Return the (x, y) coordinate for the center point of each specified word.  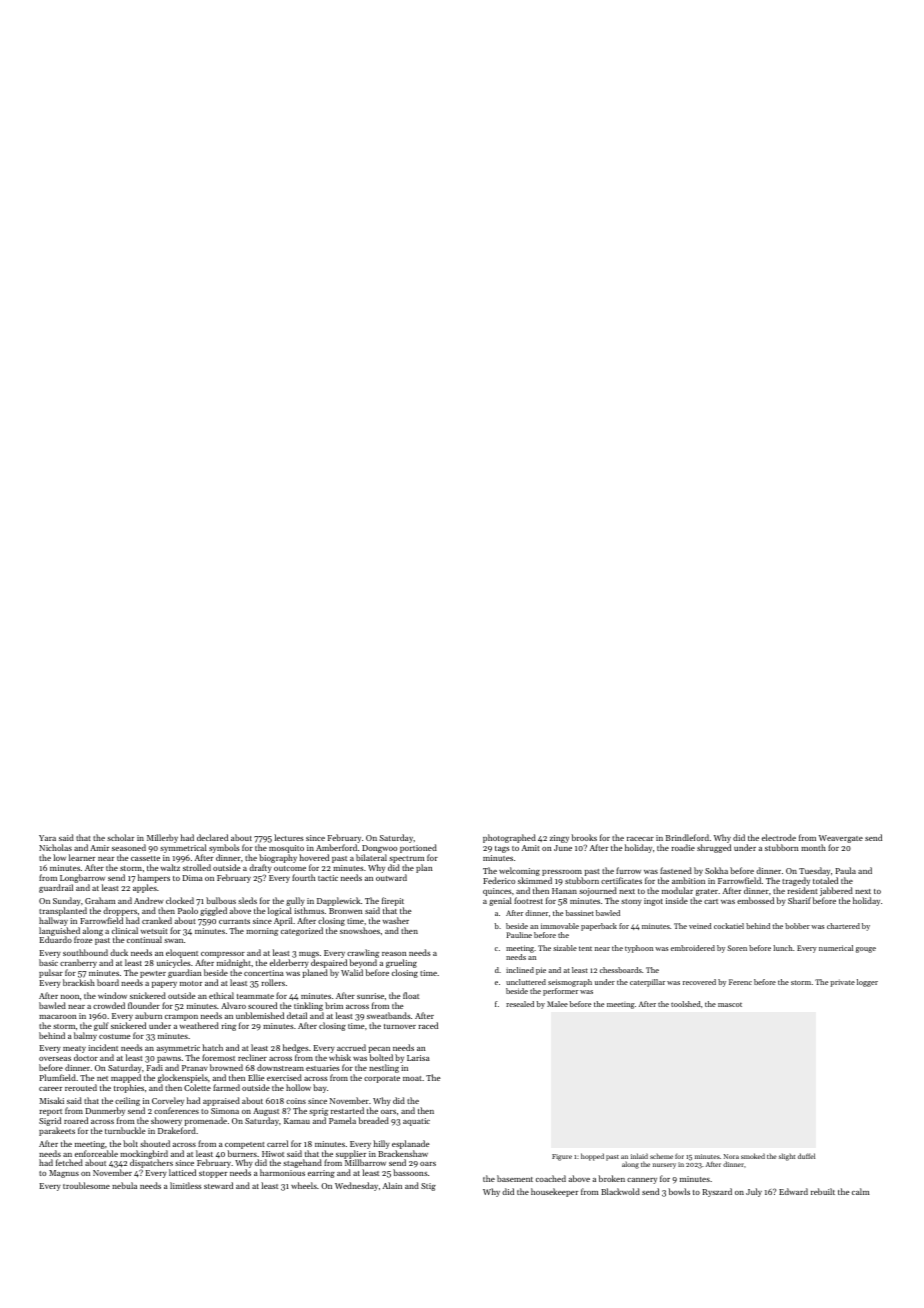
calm (860, 1191)
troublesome (86, 1185)
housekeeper (554, 1192)
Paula (846, 870)
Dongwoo (379, 849)
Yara (47, 838)
